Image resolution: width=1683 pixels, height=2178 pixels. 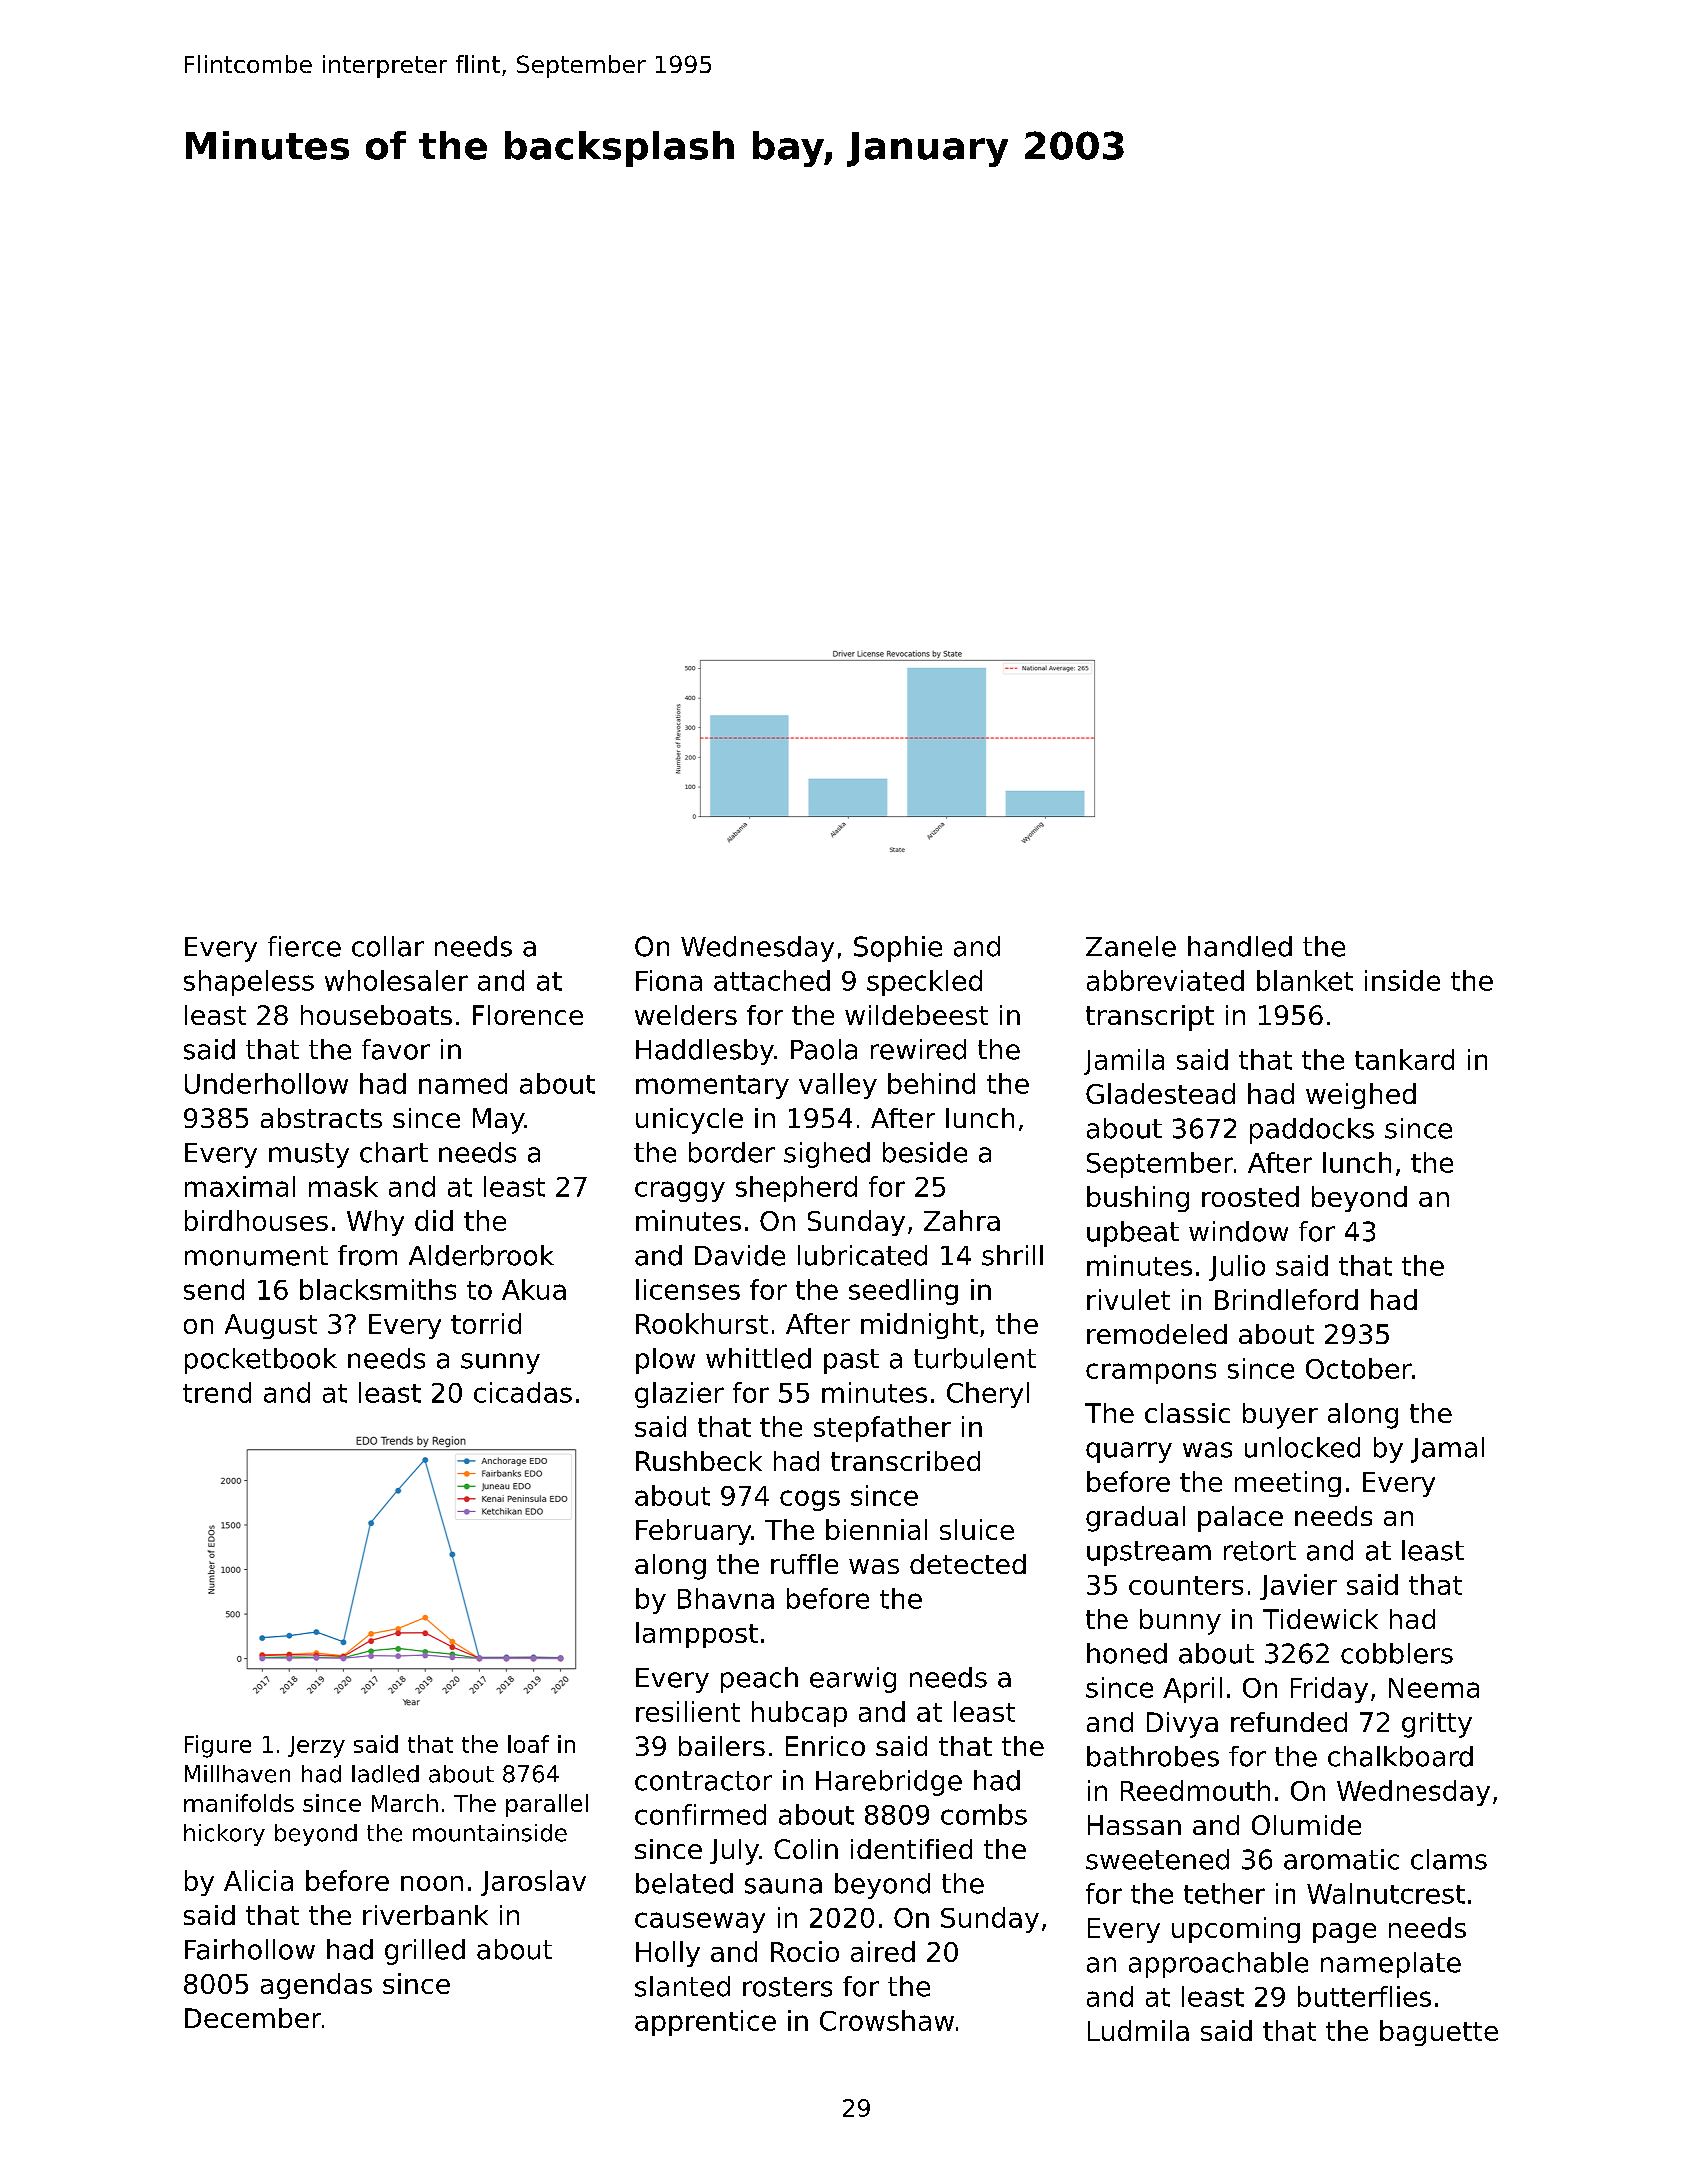 What do you see at coordinates (385, 1774) in the image?
I see `ladled` at bounding box center [385, 1774].
